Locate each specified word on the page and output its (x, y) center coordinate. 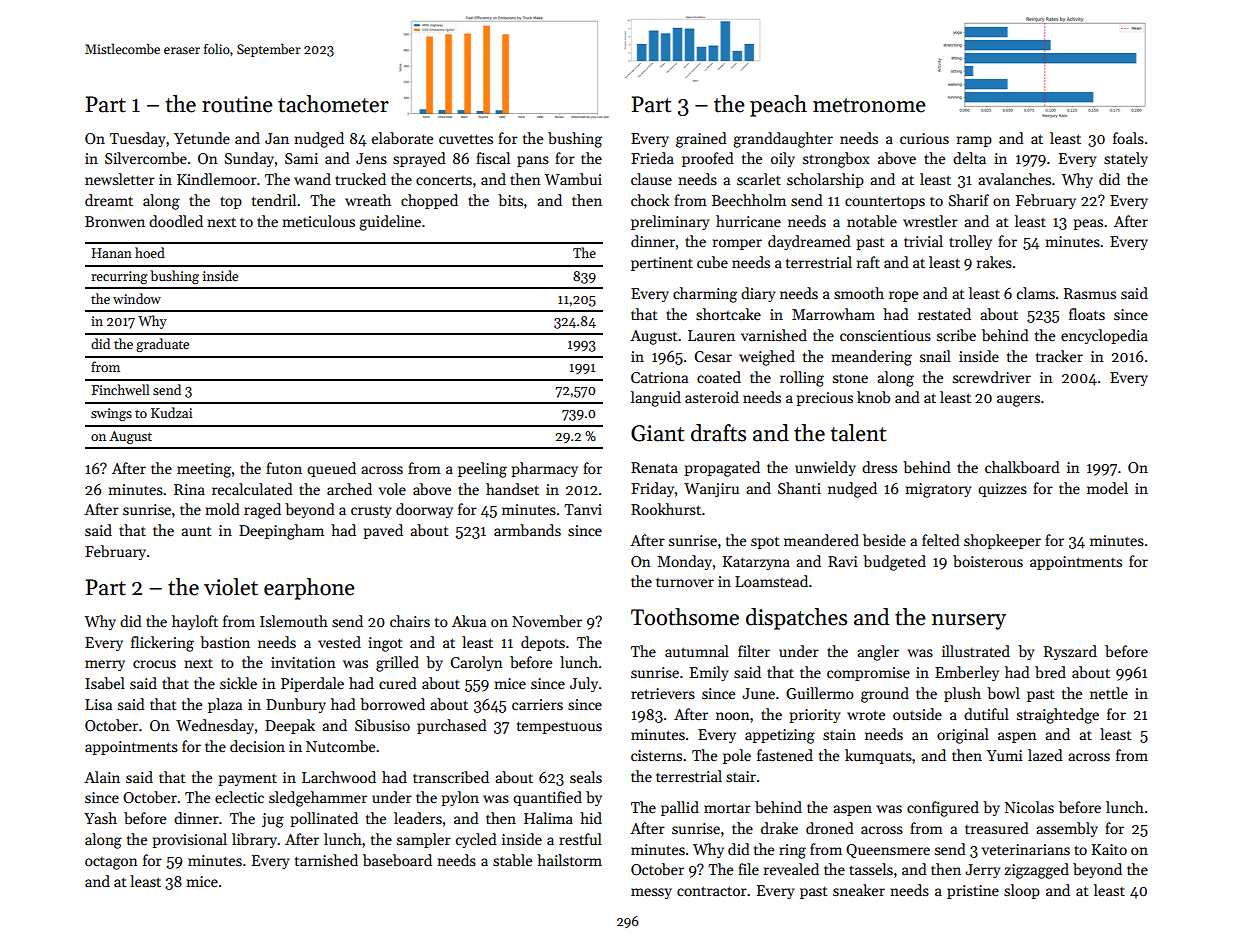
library (255, 840)
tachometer (333, 104)
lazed (1045, 755)
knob (873, 397)
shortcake (728, 314)
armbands (527, 530)
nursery (969, 622)
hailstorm (569, 860)
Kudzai (171, 412)
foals (1128, 138)
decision (257, 746)
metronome (869, 105)
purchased (452, 726)
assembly (1067, 829)
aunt (196, 531)
